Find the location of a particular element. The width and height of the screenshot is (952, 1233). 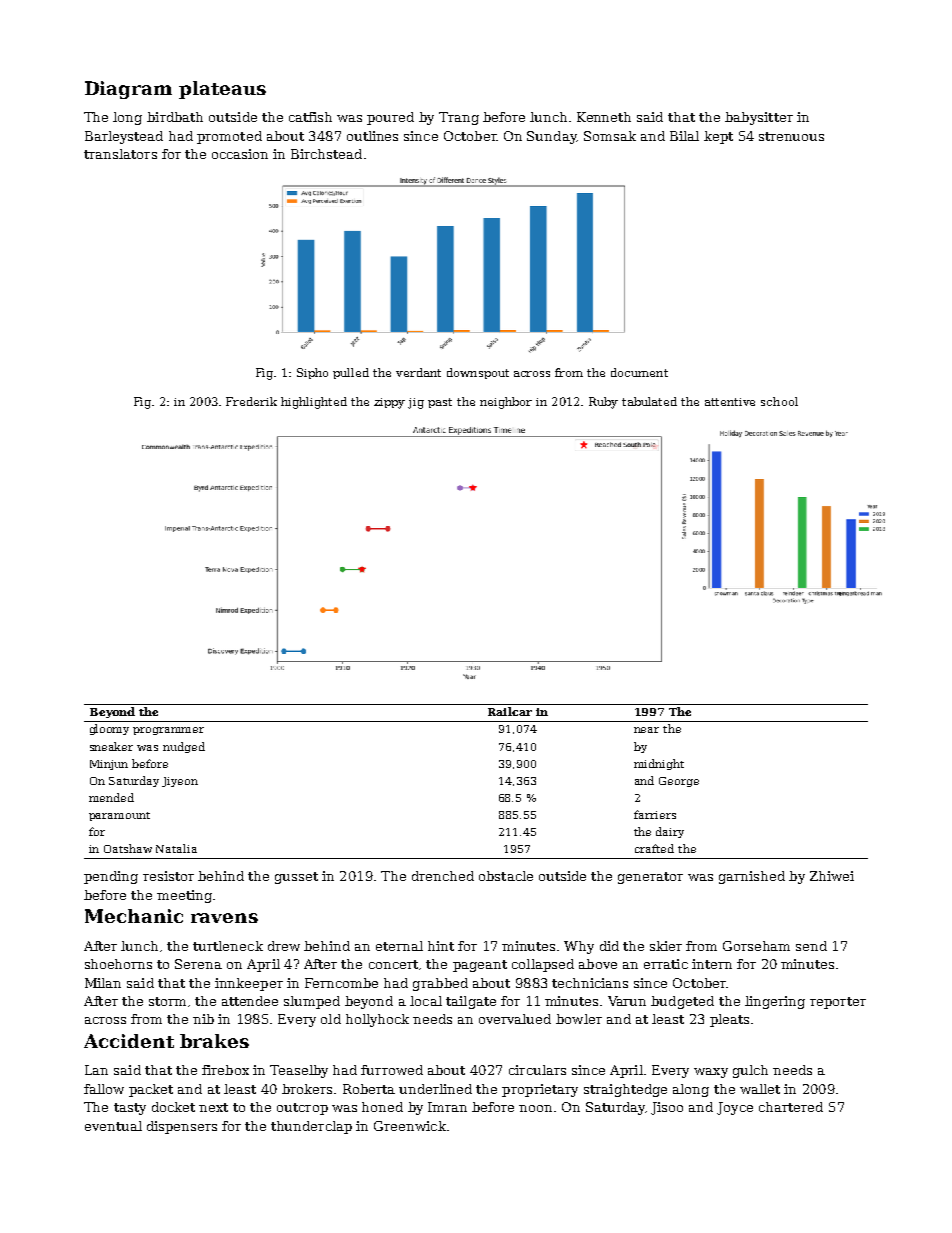

poured is located at coordinates (390, 118).
